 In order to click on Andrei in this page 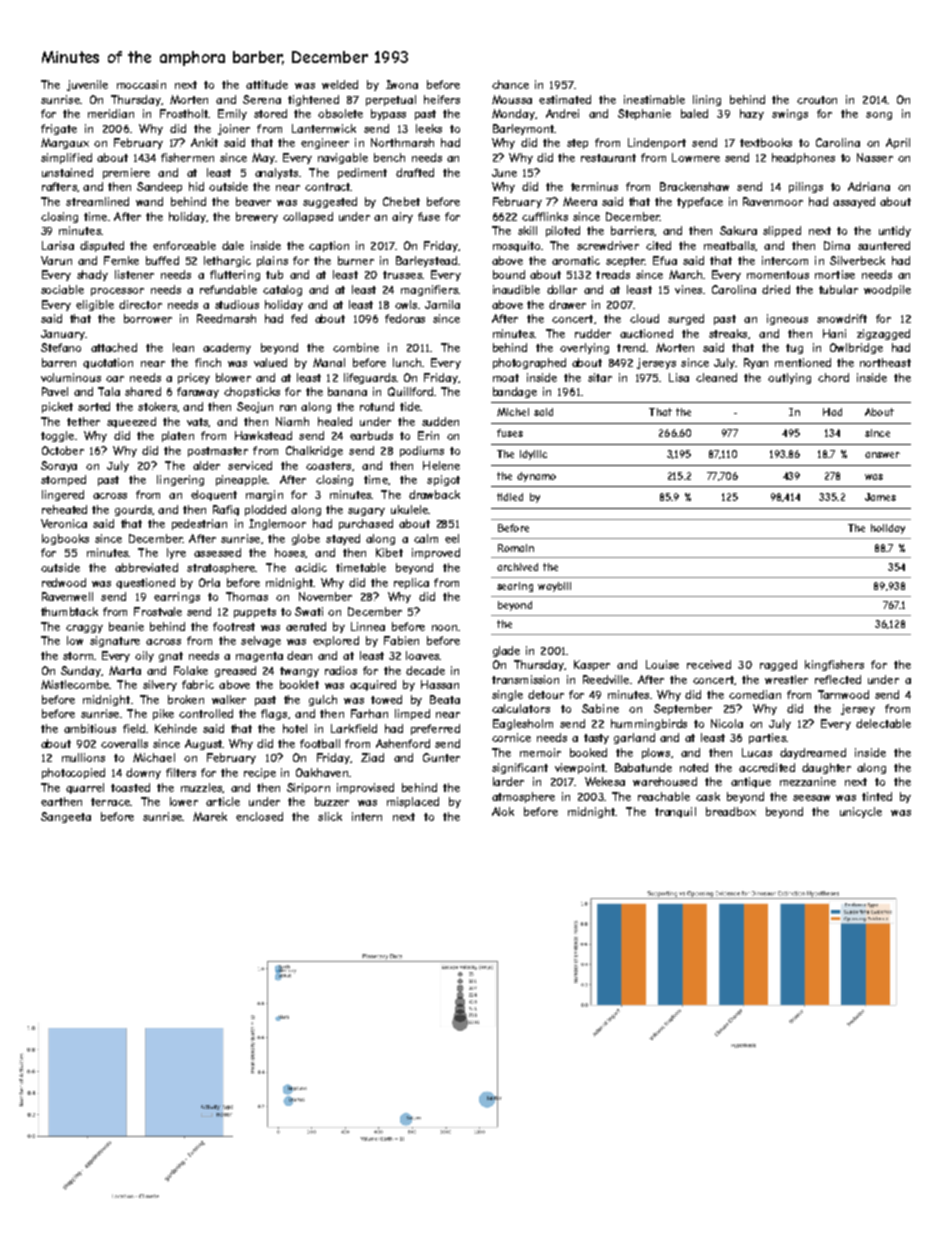, I will do `click(562, 113)`.
